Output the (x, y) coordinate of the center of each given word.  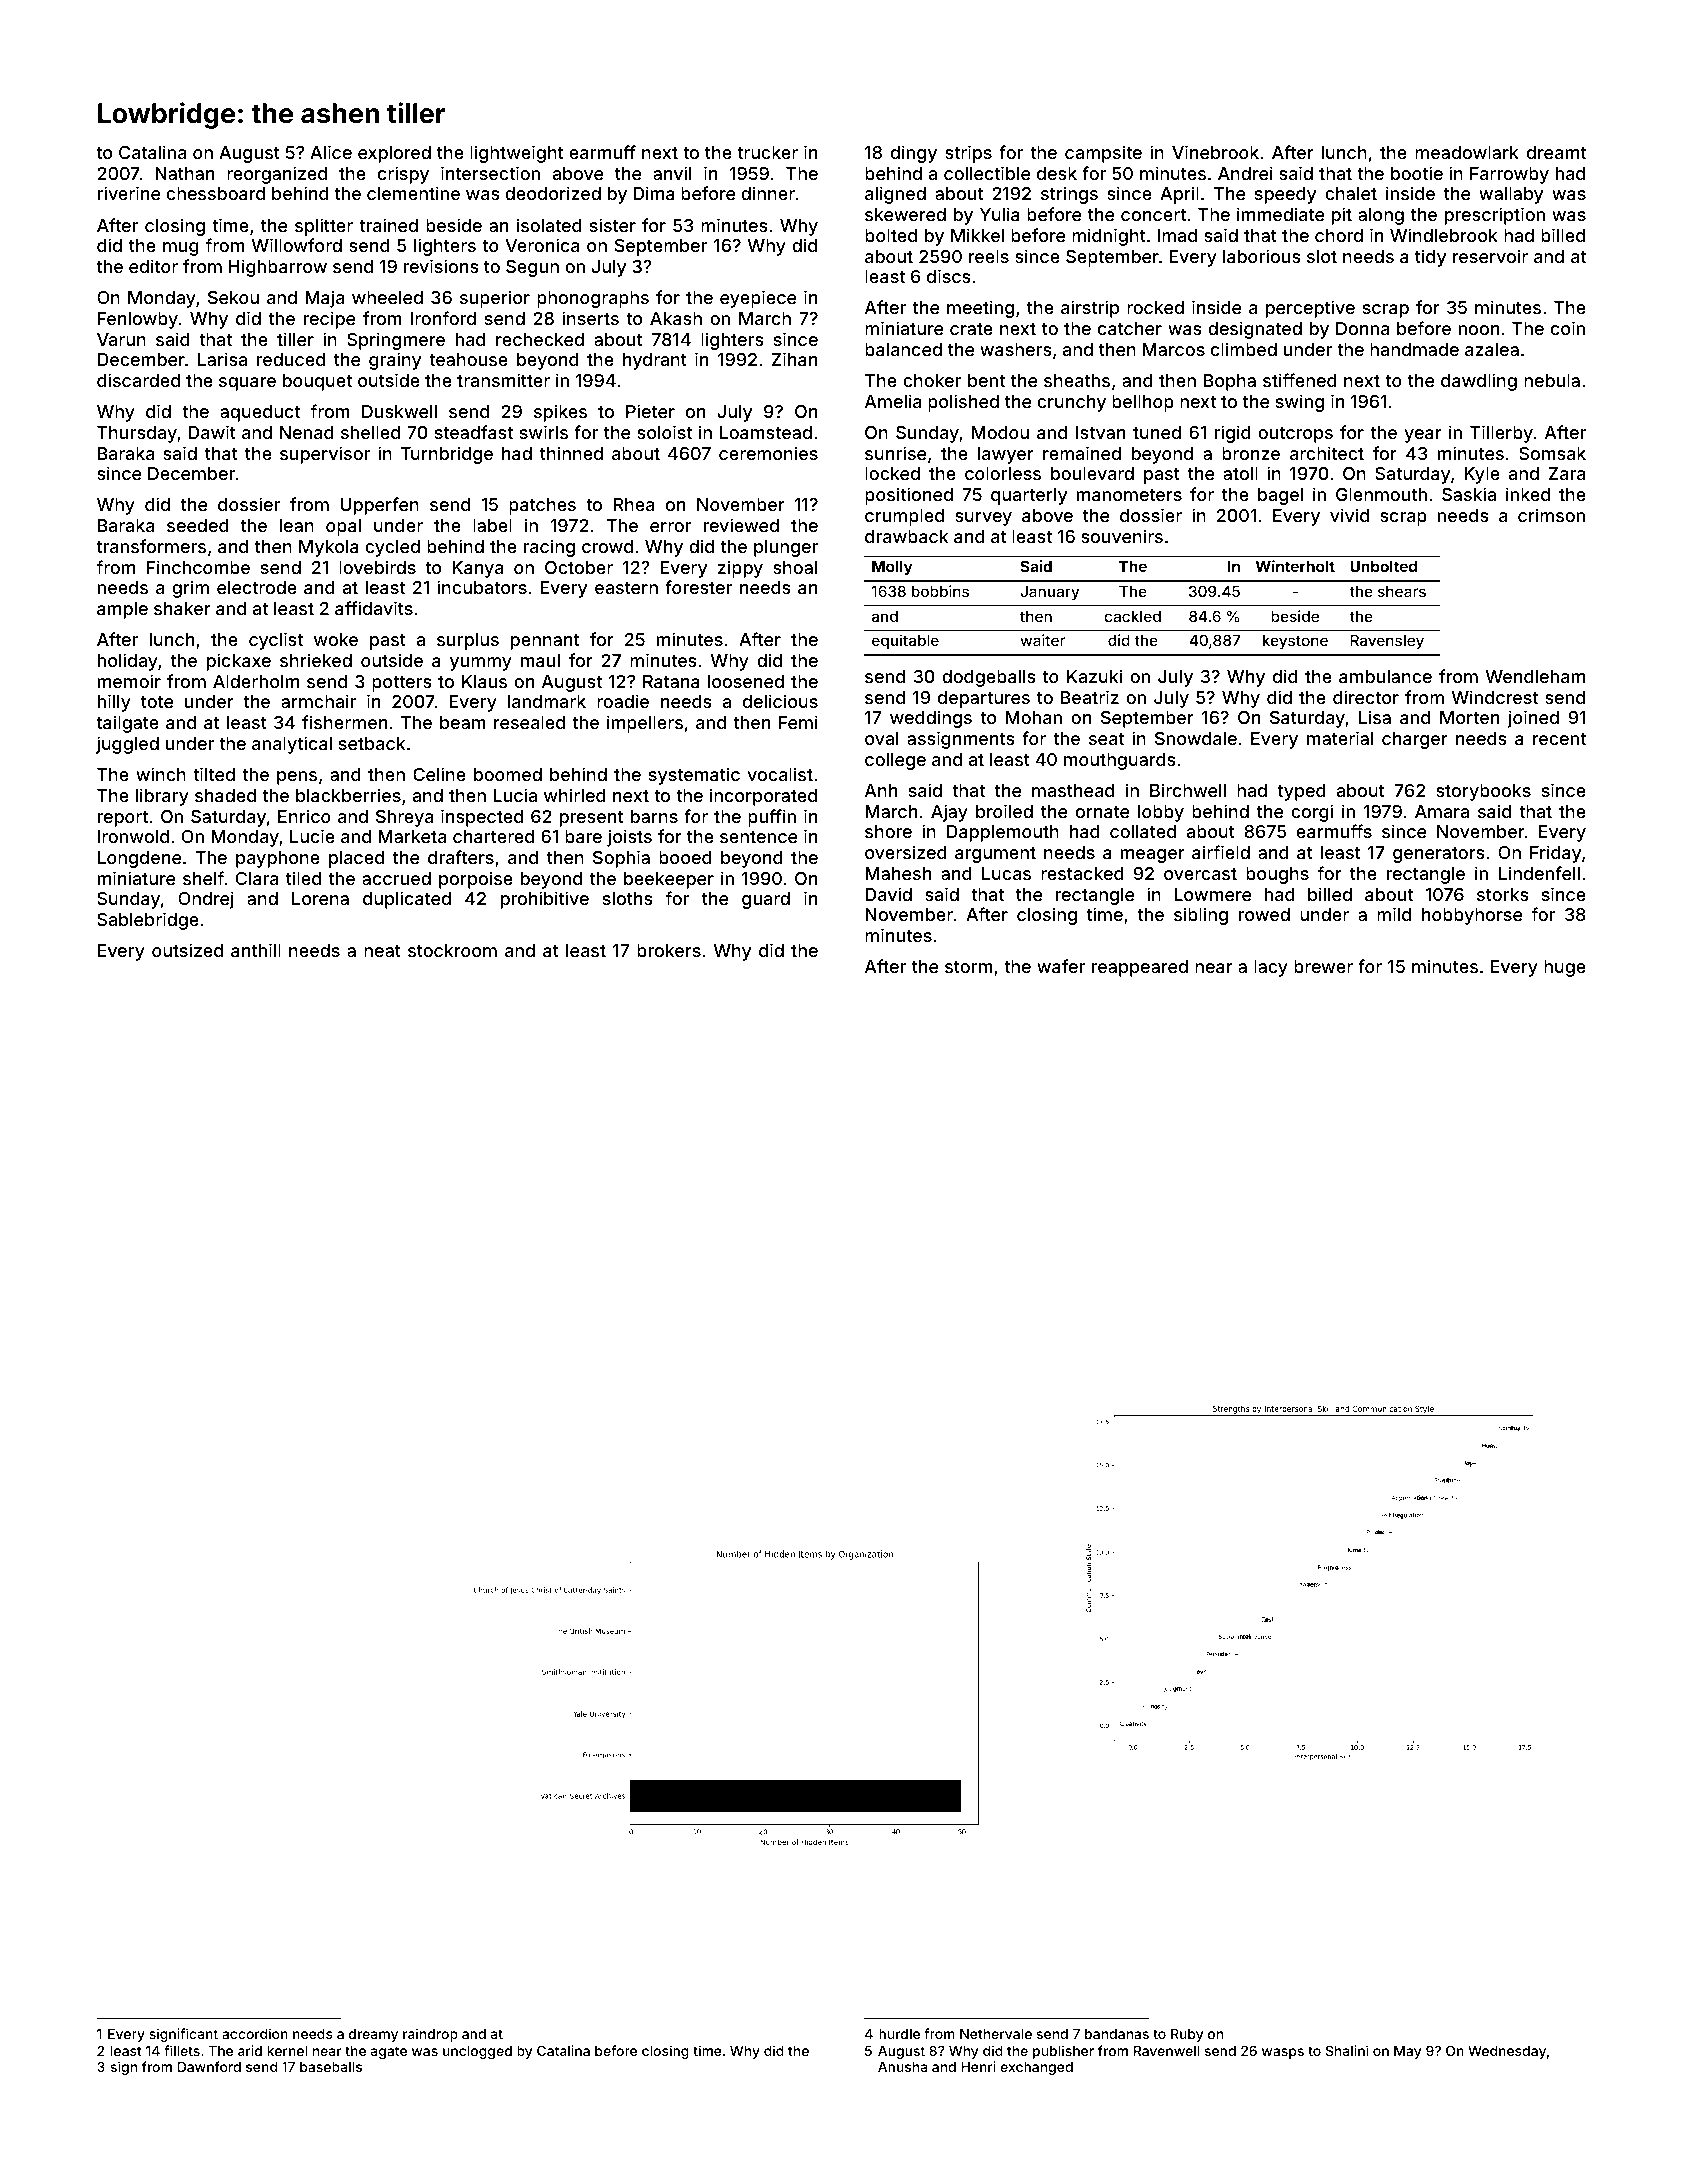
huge (1565, 968)
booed (685, 857)
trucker (767, 152)
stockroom (452, 950)
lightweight (516, 154)
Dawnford (209, 2066)
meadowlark (1467, 152)
